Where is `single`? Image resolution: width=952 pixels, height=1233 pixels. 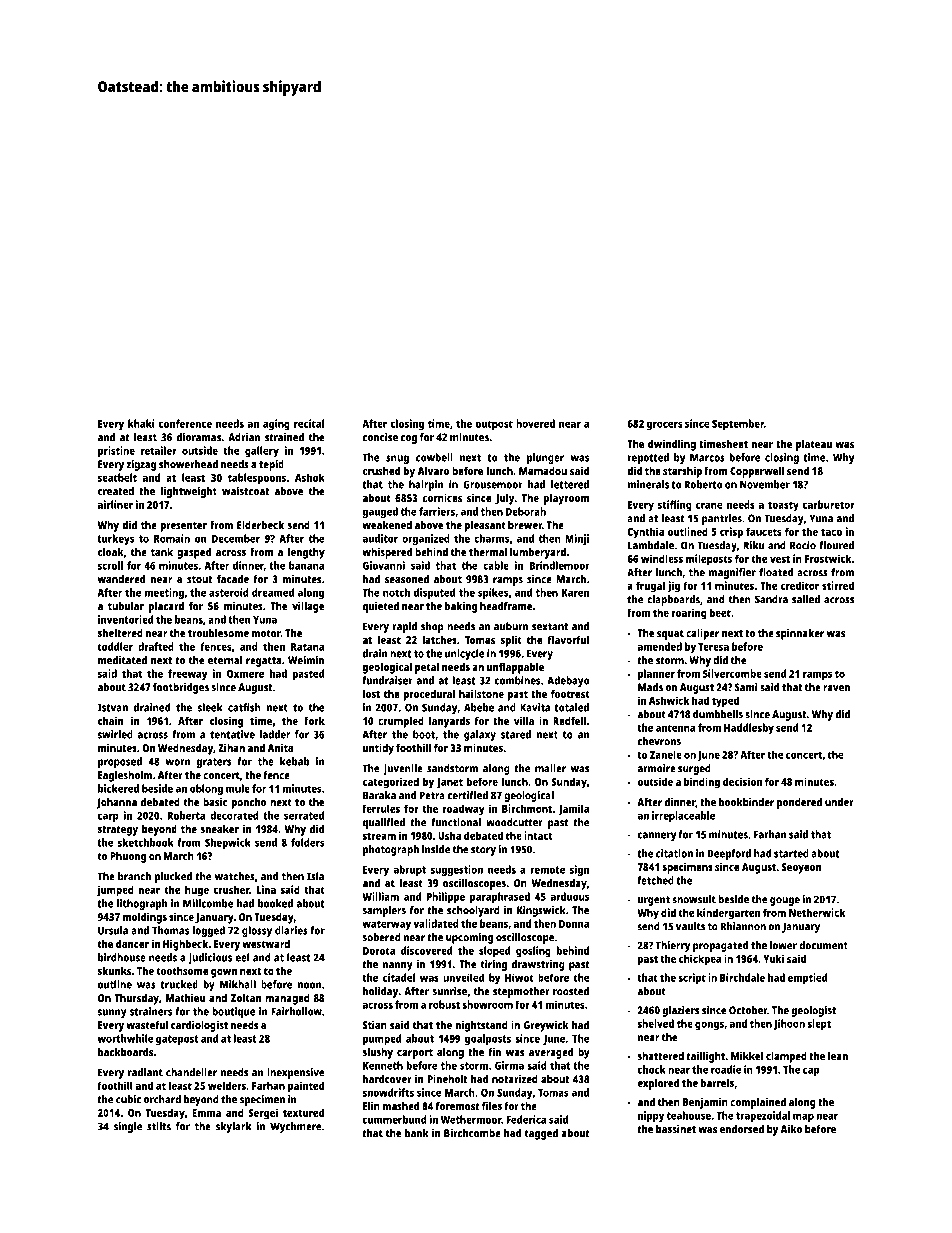
single is located at coordinates (128, 1127).
